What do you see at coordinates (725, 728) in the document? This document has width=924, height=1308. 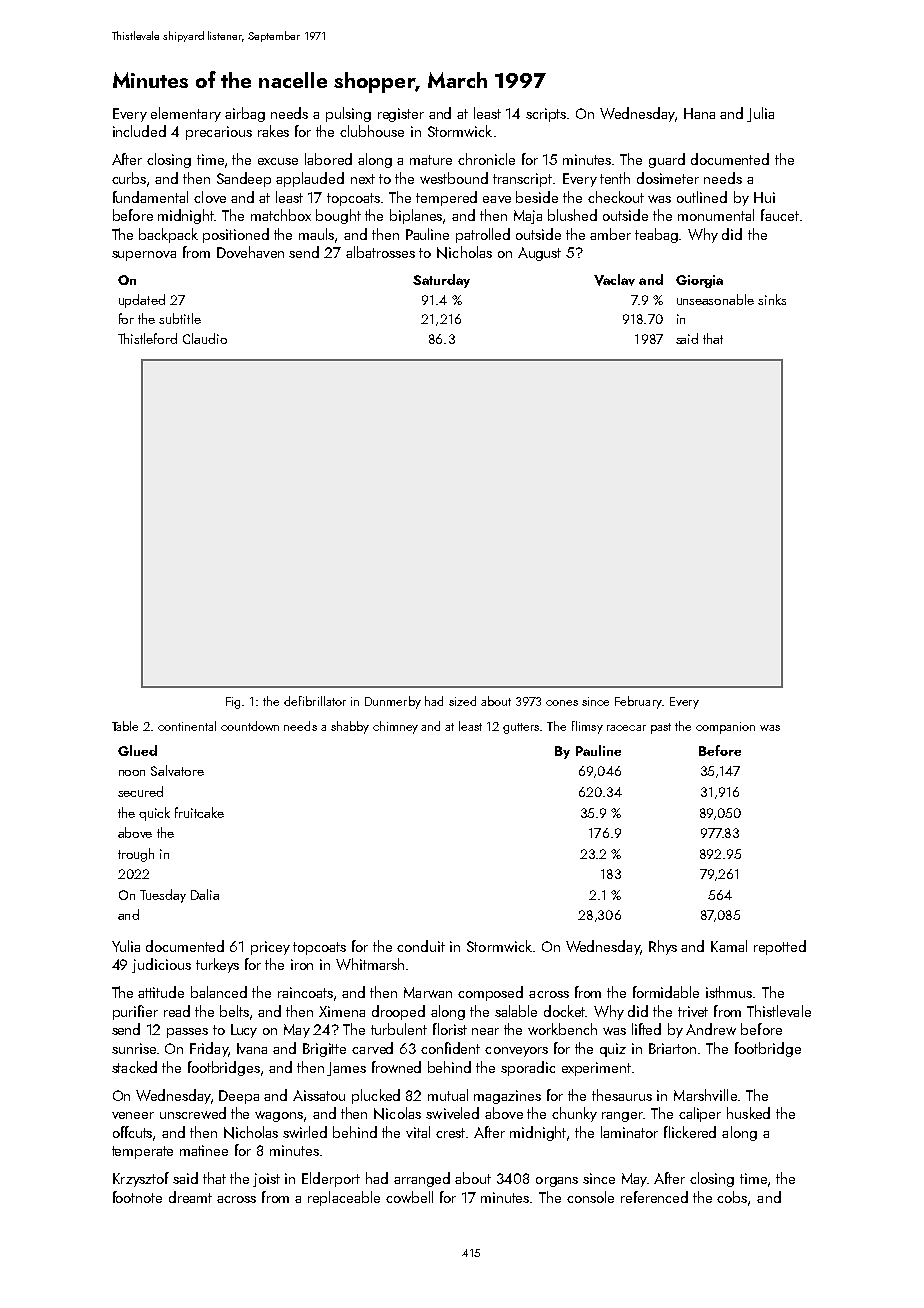 I see `companion` at bounding box center [725, 728].
